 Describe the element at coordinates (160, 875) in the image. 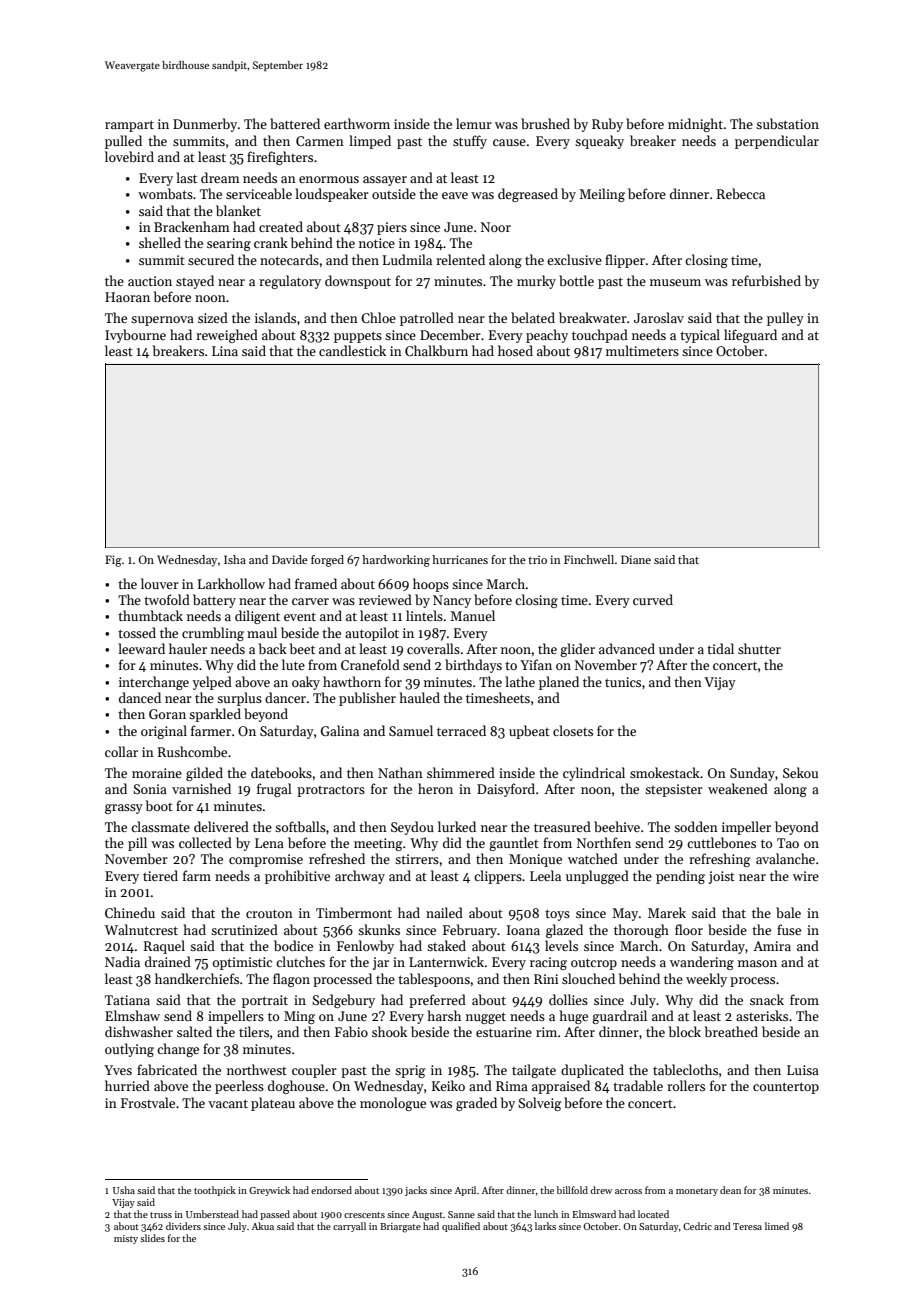

I see `tiered` at that location.
